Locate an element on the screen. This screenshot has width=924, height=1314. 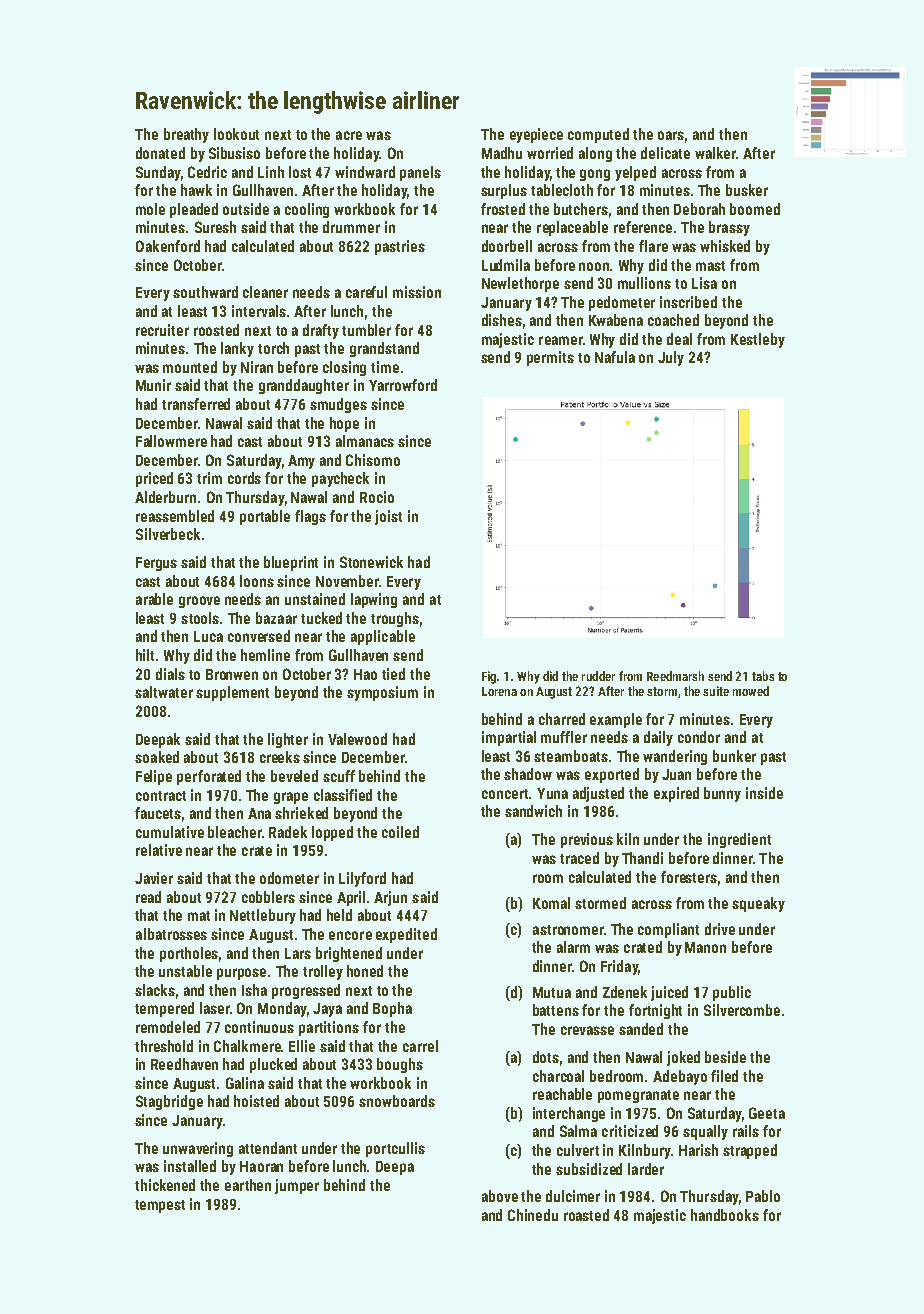
acre is located at coordinates (349, 135).
